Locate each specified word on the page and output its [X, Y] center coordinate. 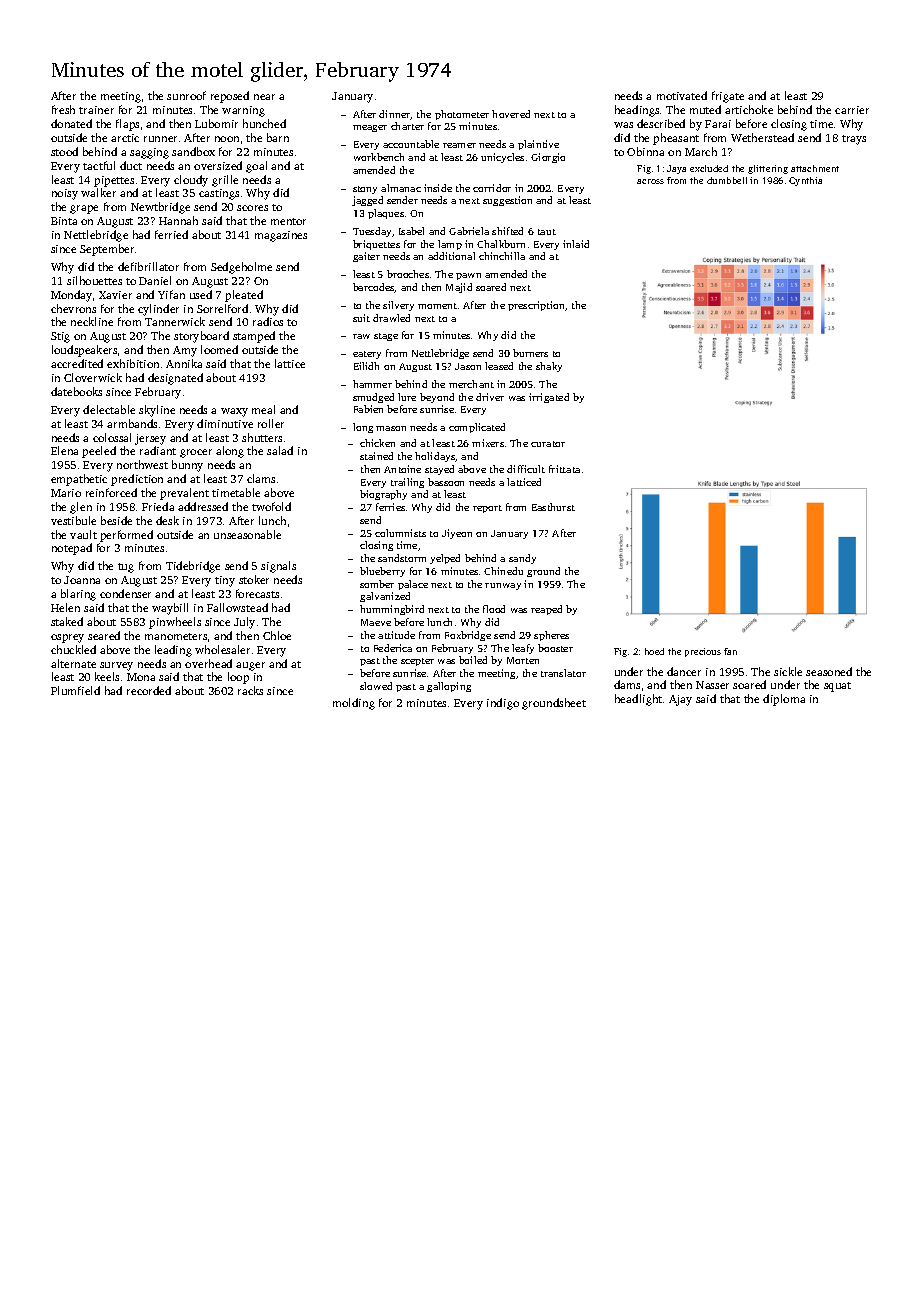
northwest [142, 464]
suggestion [507, 201]
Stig [60, 337]
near [264, 97]
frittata [564, 469]
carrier [852, 110]
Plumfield [75, 690]
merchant [471, 384]
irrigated [549, 398]
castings [219, 194]
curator [548, 444]
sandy [522, 559]
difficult [526, 469]
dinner [395, 115]
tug [126, 568]
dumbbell [727, 180]
